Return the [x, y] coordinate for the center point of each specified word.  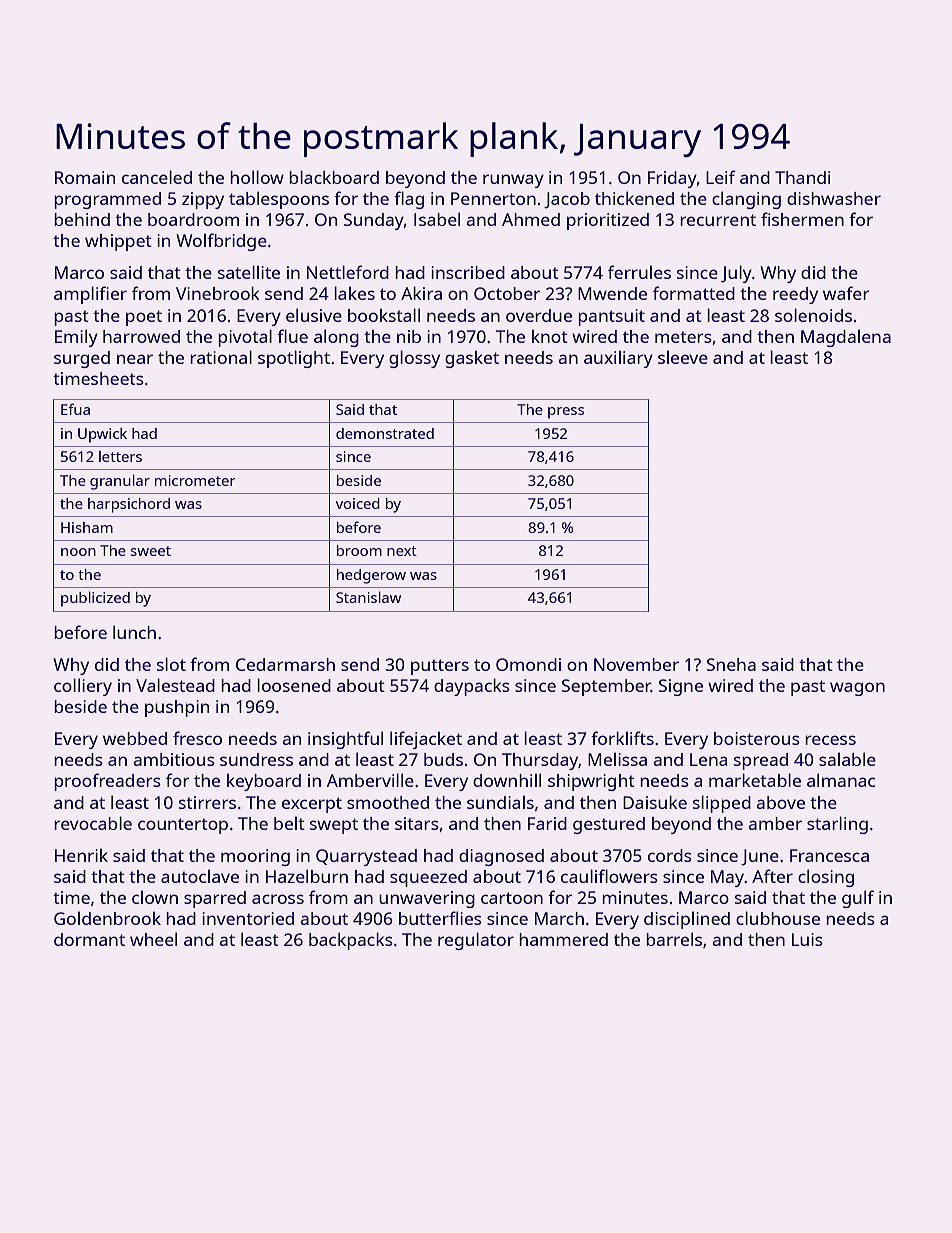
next [402, 551]
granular [120, 482]
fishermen [802, 219]
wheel [153, 939]
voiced [358, 503]
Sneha [731, 664]
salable [847, 759]
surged [82, 359]
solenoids [813, 315]
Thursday [540, 761]
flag [409, 200]
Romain [85, 177]
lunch [134, 632]
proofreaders [107, 782]
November [636, 664]
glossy [414, 359]
